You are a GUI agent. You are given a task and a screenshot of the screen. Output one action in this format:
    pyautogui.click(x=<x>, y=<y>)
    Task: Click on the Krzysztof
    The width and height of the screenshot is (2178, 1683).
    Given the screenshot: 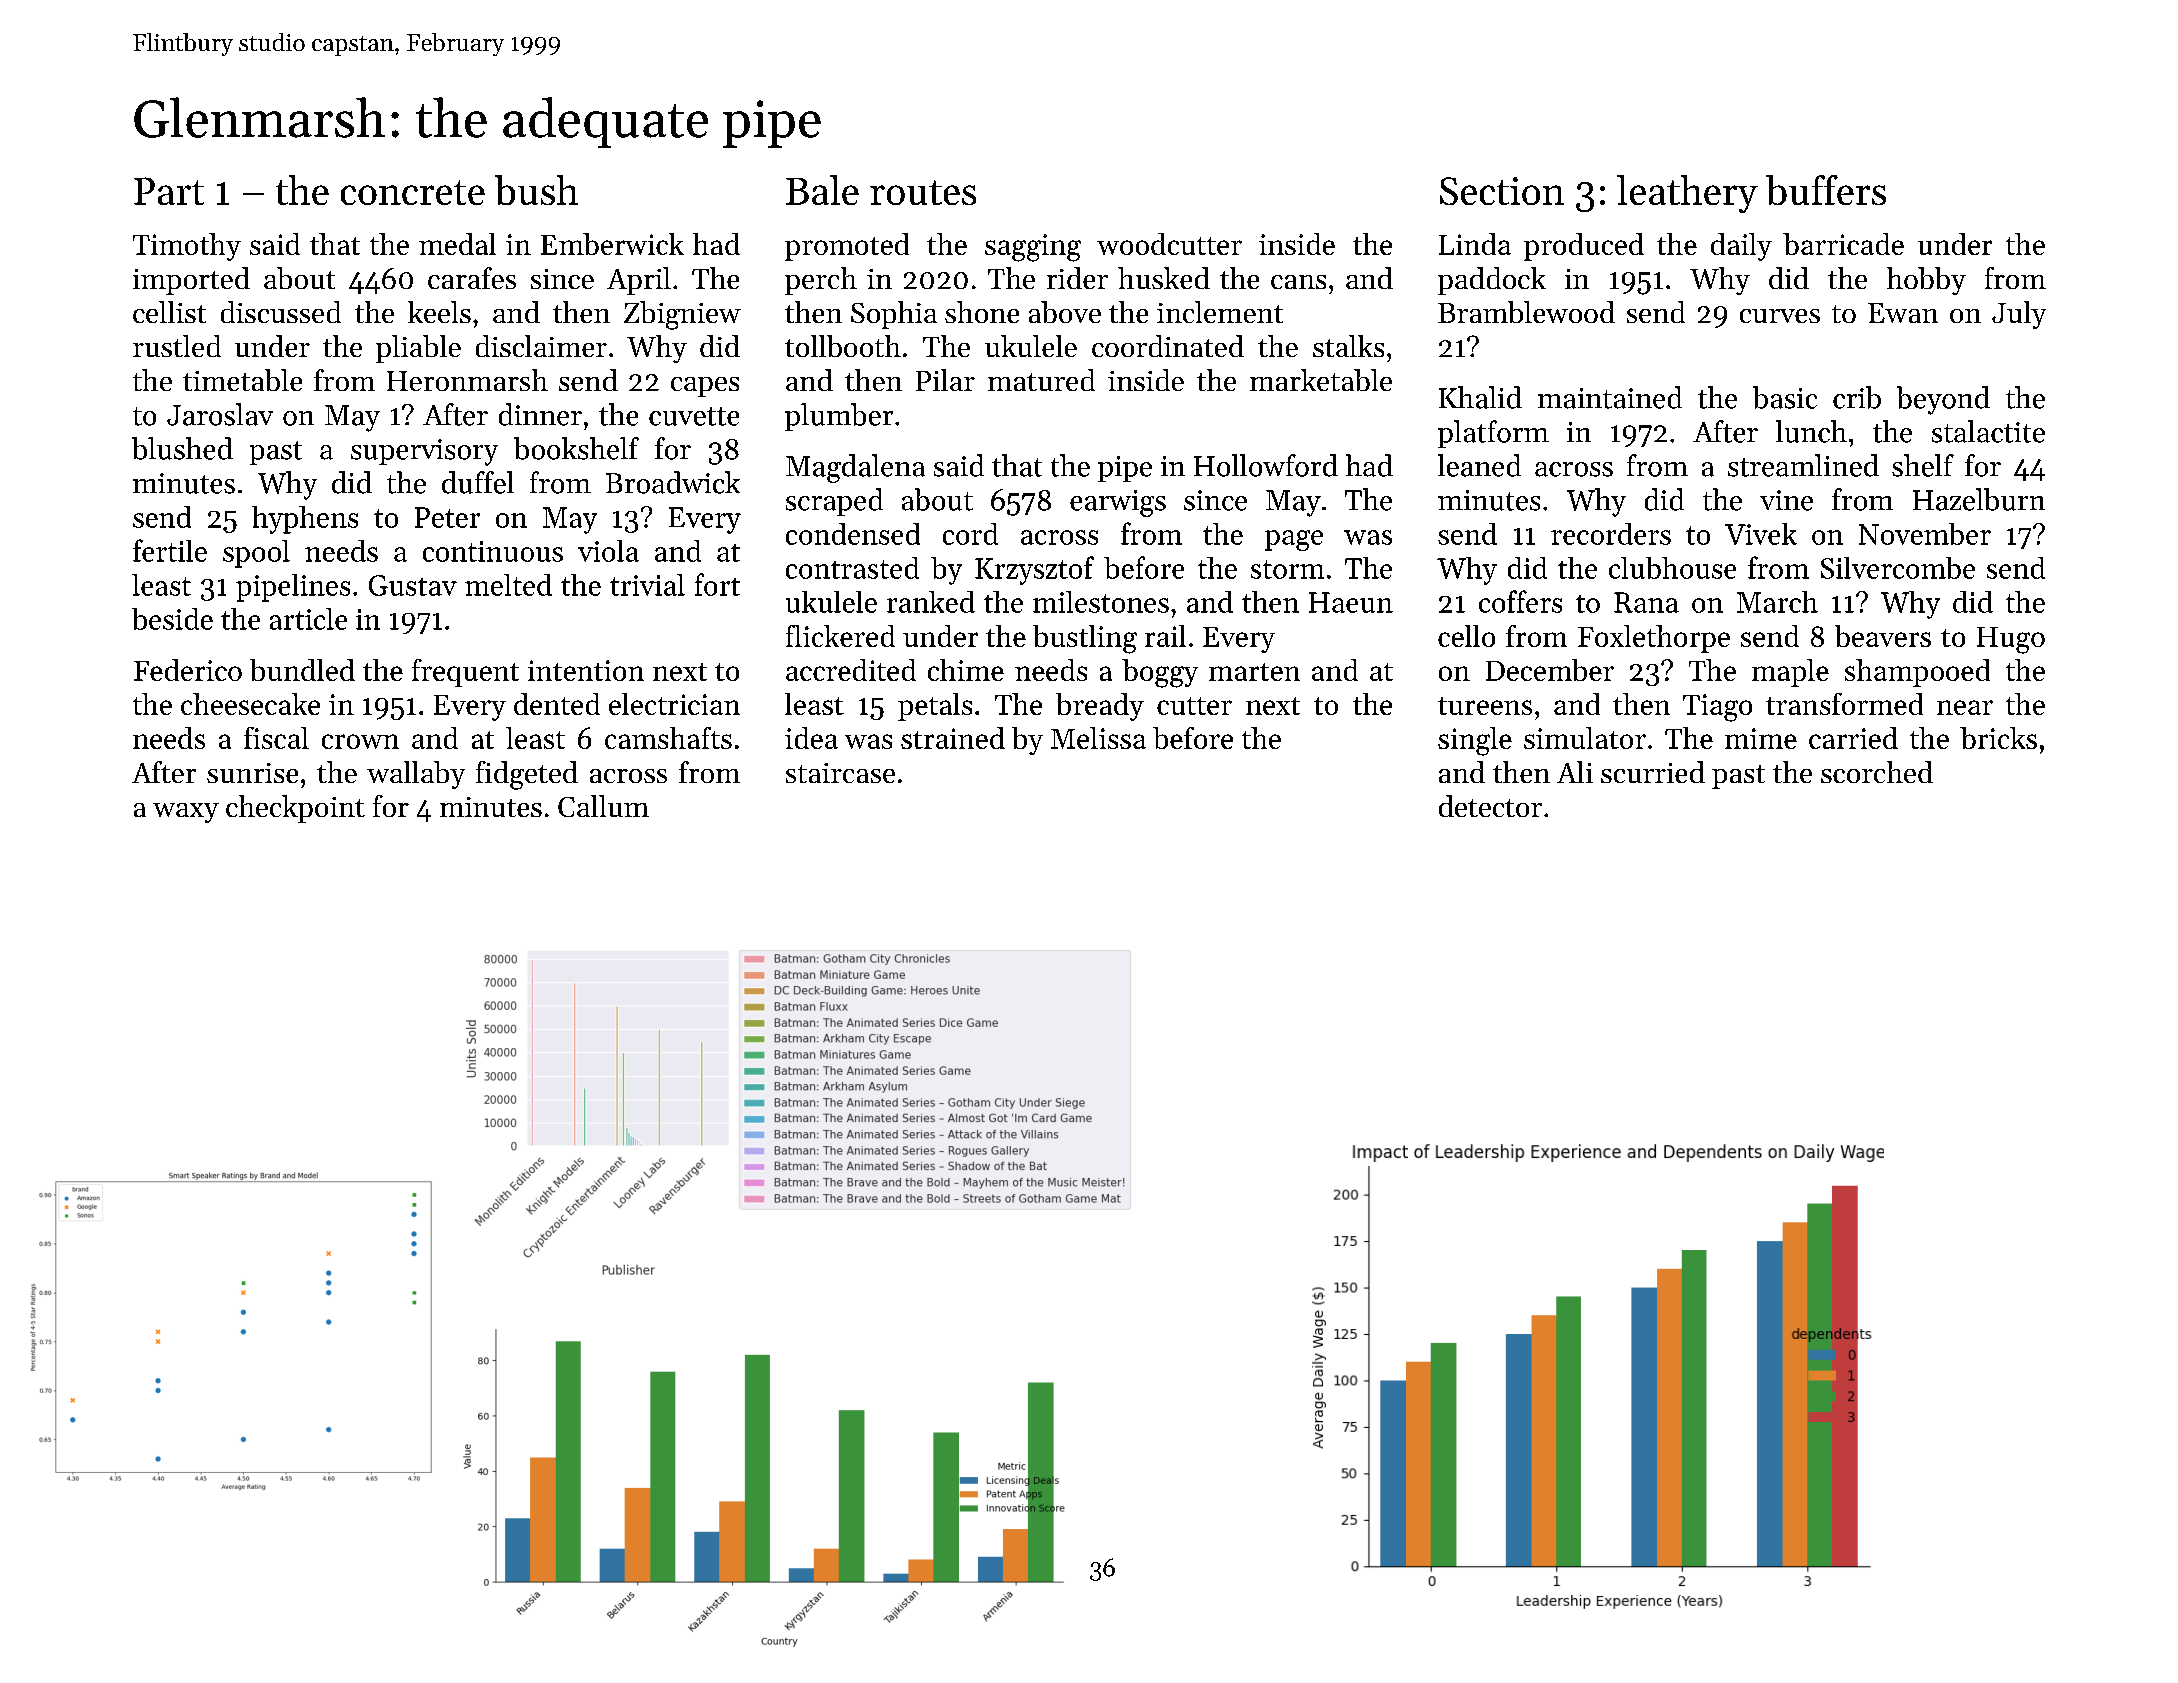 What is the action you would take?
    pyautogui.click(x=1034, y=570)
